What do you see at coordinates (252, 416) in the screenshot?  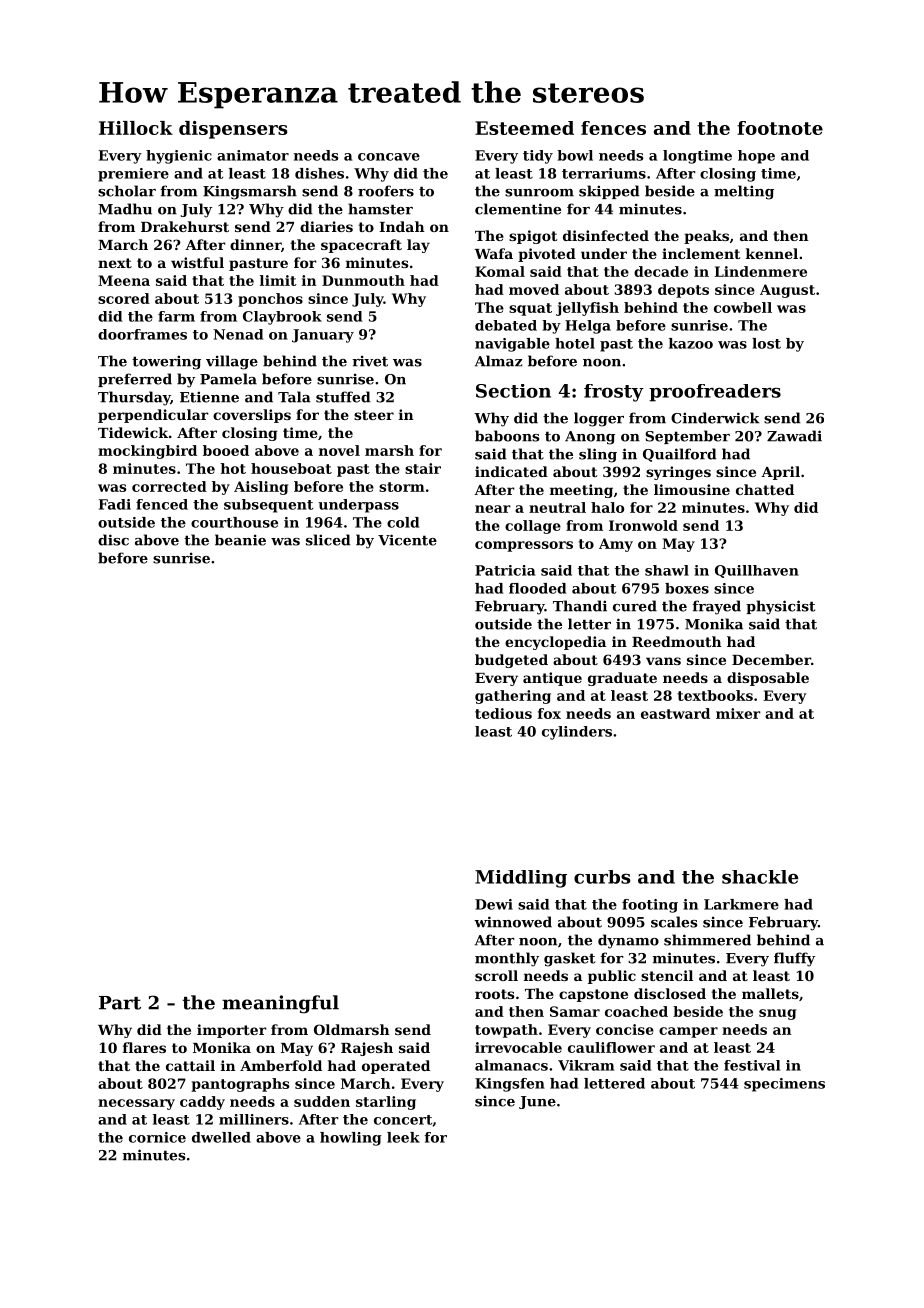 I see `coverslips` at bounding box center [252, 416].
